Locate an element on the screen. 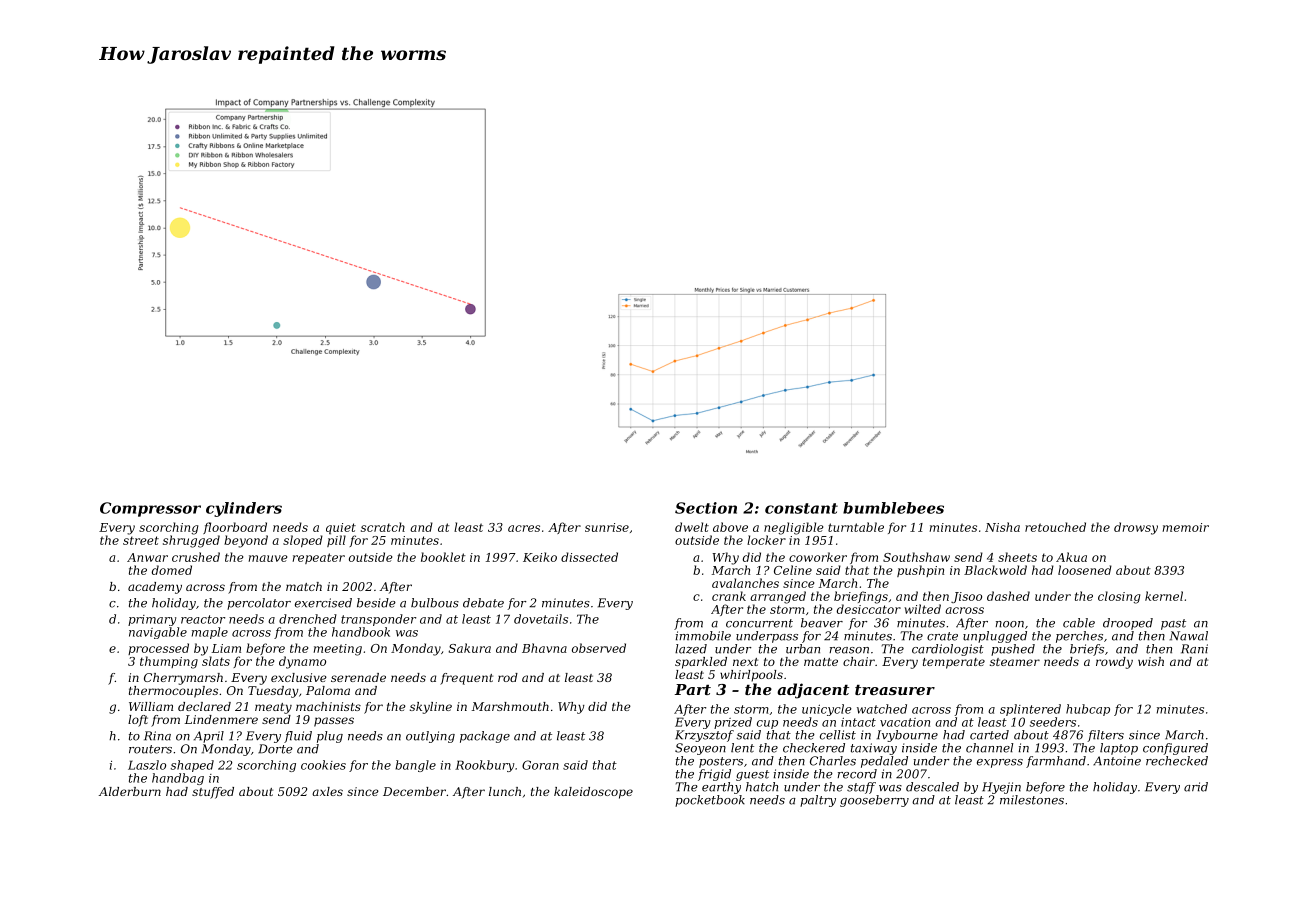 This screenshot has height=924, width=1308. paltry is located at coordinates (818, 801).
